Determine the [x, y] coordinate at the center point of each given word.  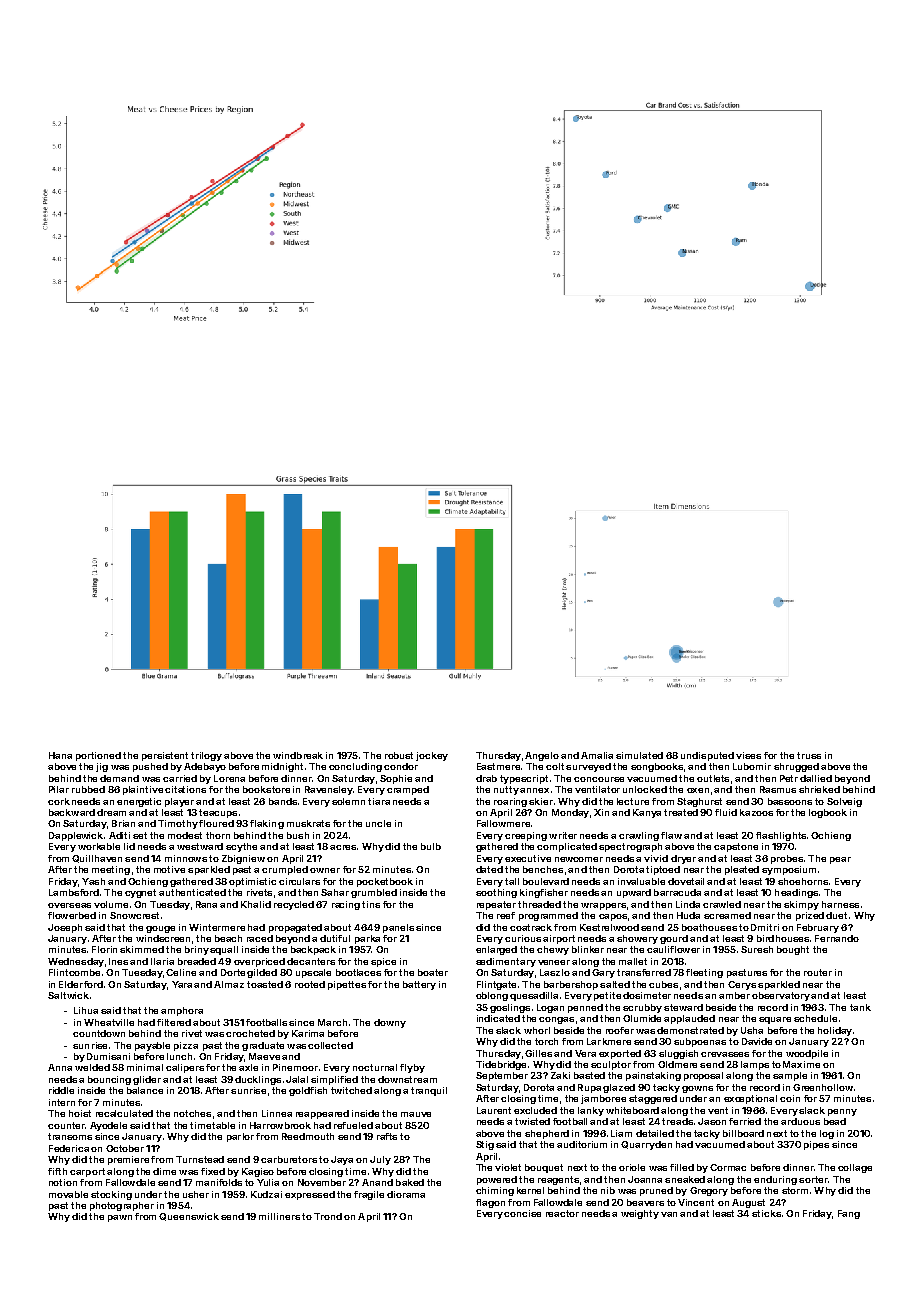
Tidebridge [501, 1065]
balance [145, 1090]
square [775, 1020]
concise [522, 1213]
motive [169, 869]
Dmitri [765, 927]
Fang [849, 1214]
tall [512, 881]
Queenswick [189, 1217]
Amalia [597, 755]
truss [809, 755]
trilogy [206, 756]
